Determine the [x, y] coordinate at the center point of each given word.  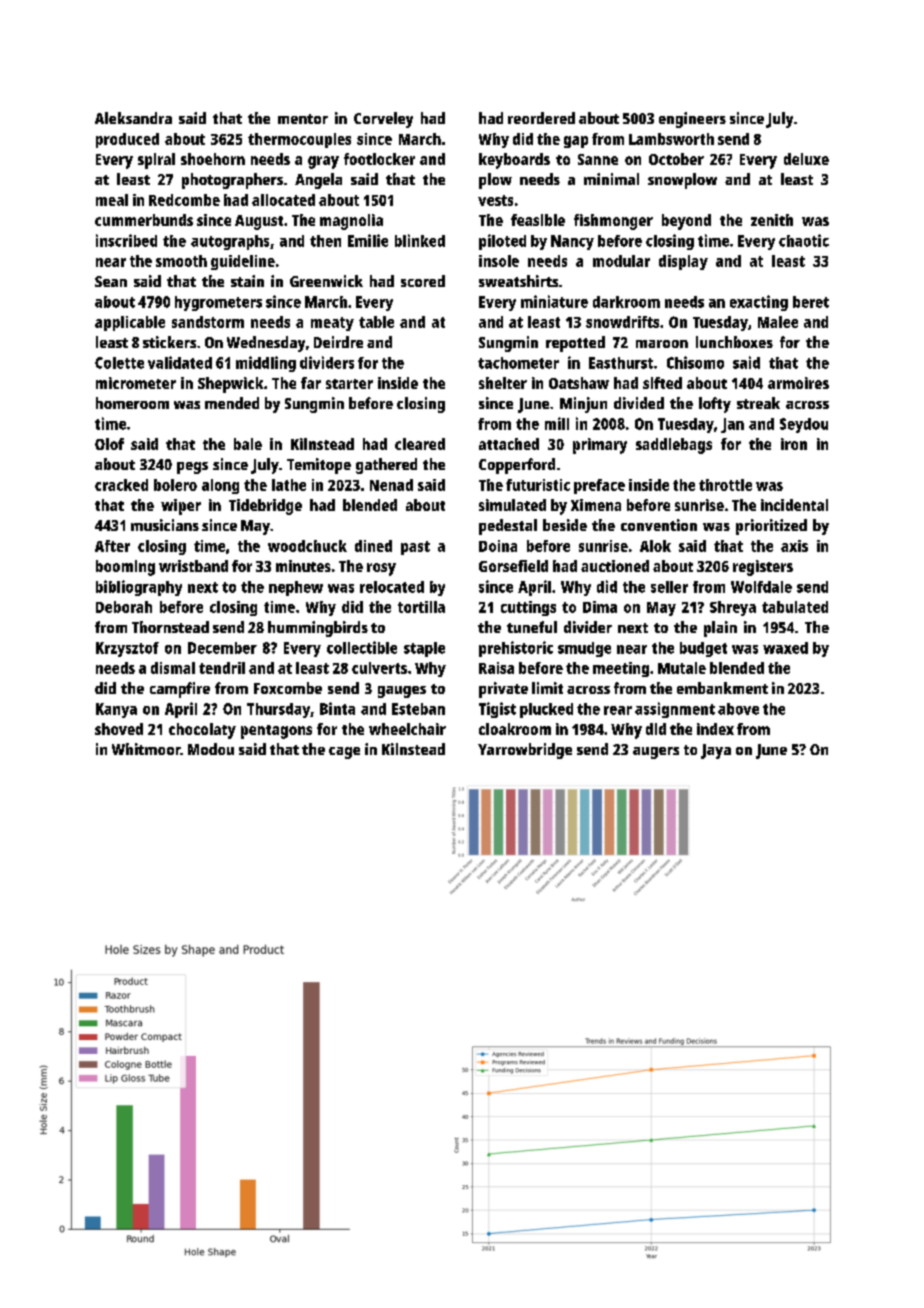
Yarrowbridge [525, 751]
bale [248, 444]
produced [127, 140]
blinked [420, 240]
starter [349, 384]
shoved [119, 729]
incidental [794, 505]
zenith [772, 220]
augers [656, 753]
